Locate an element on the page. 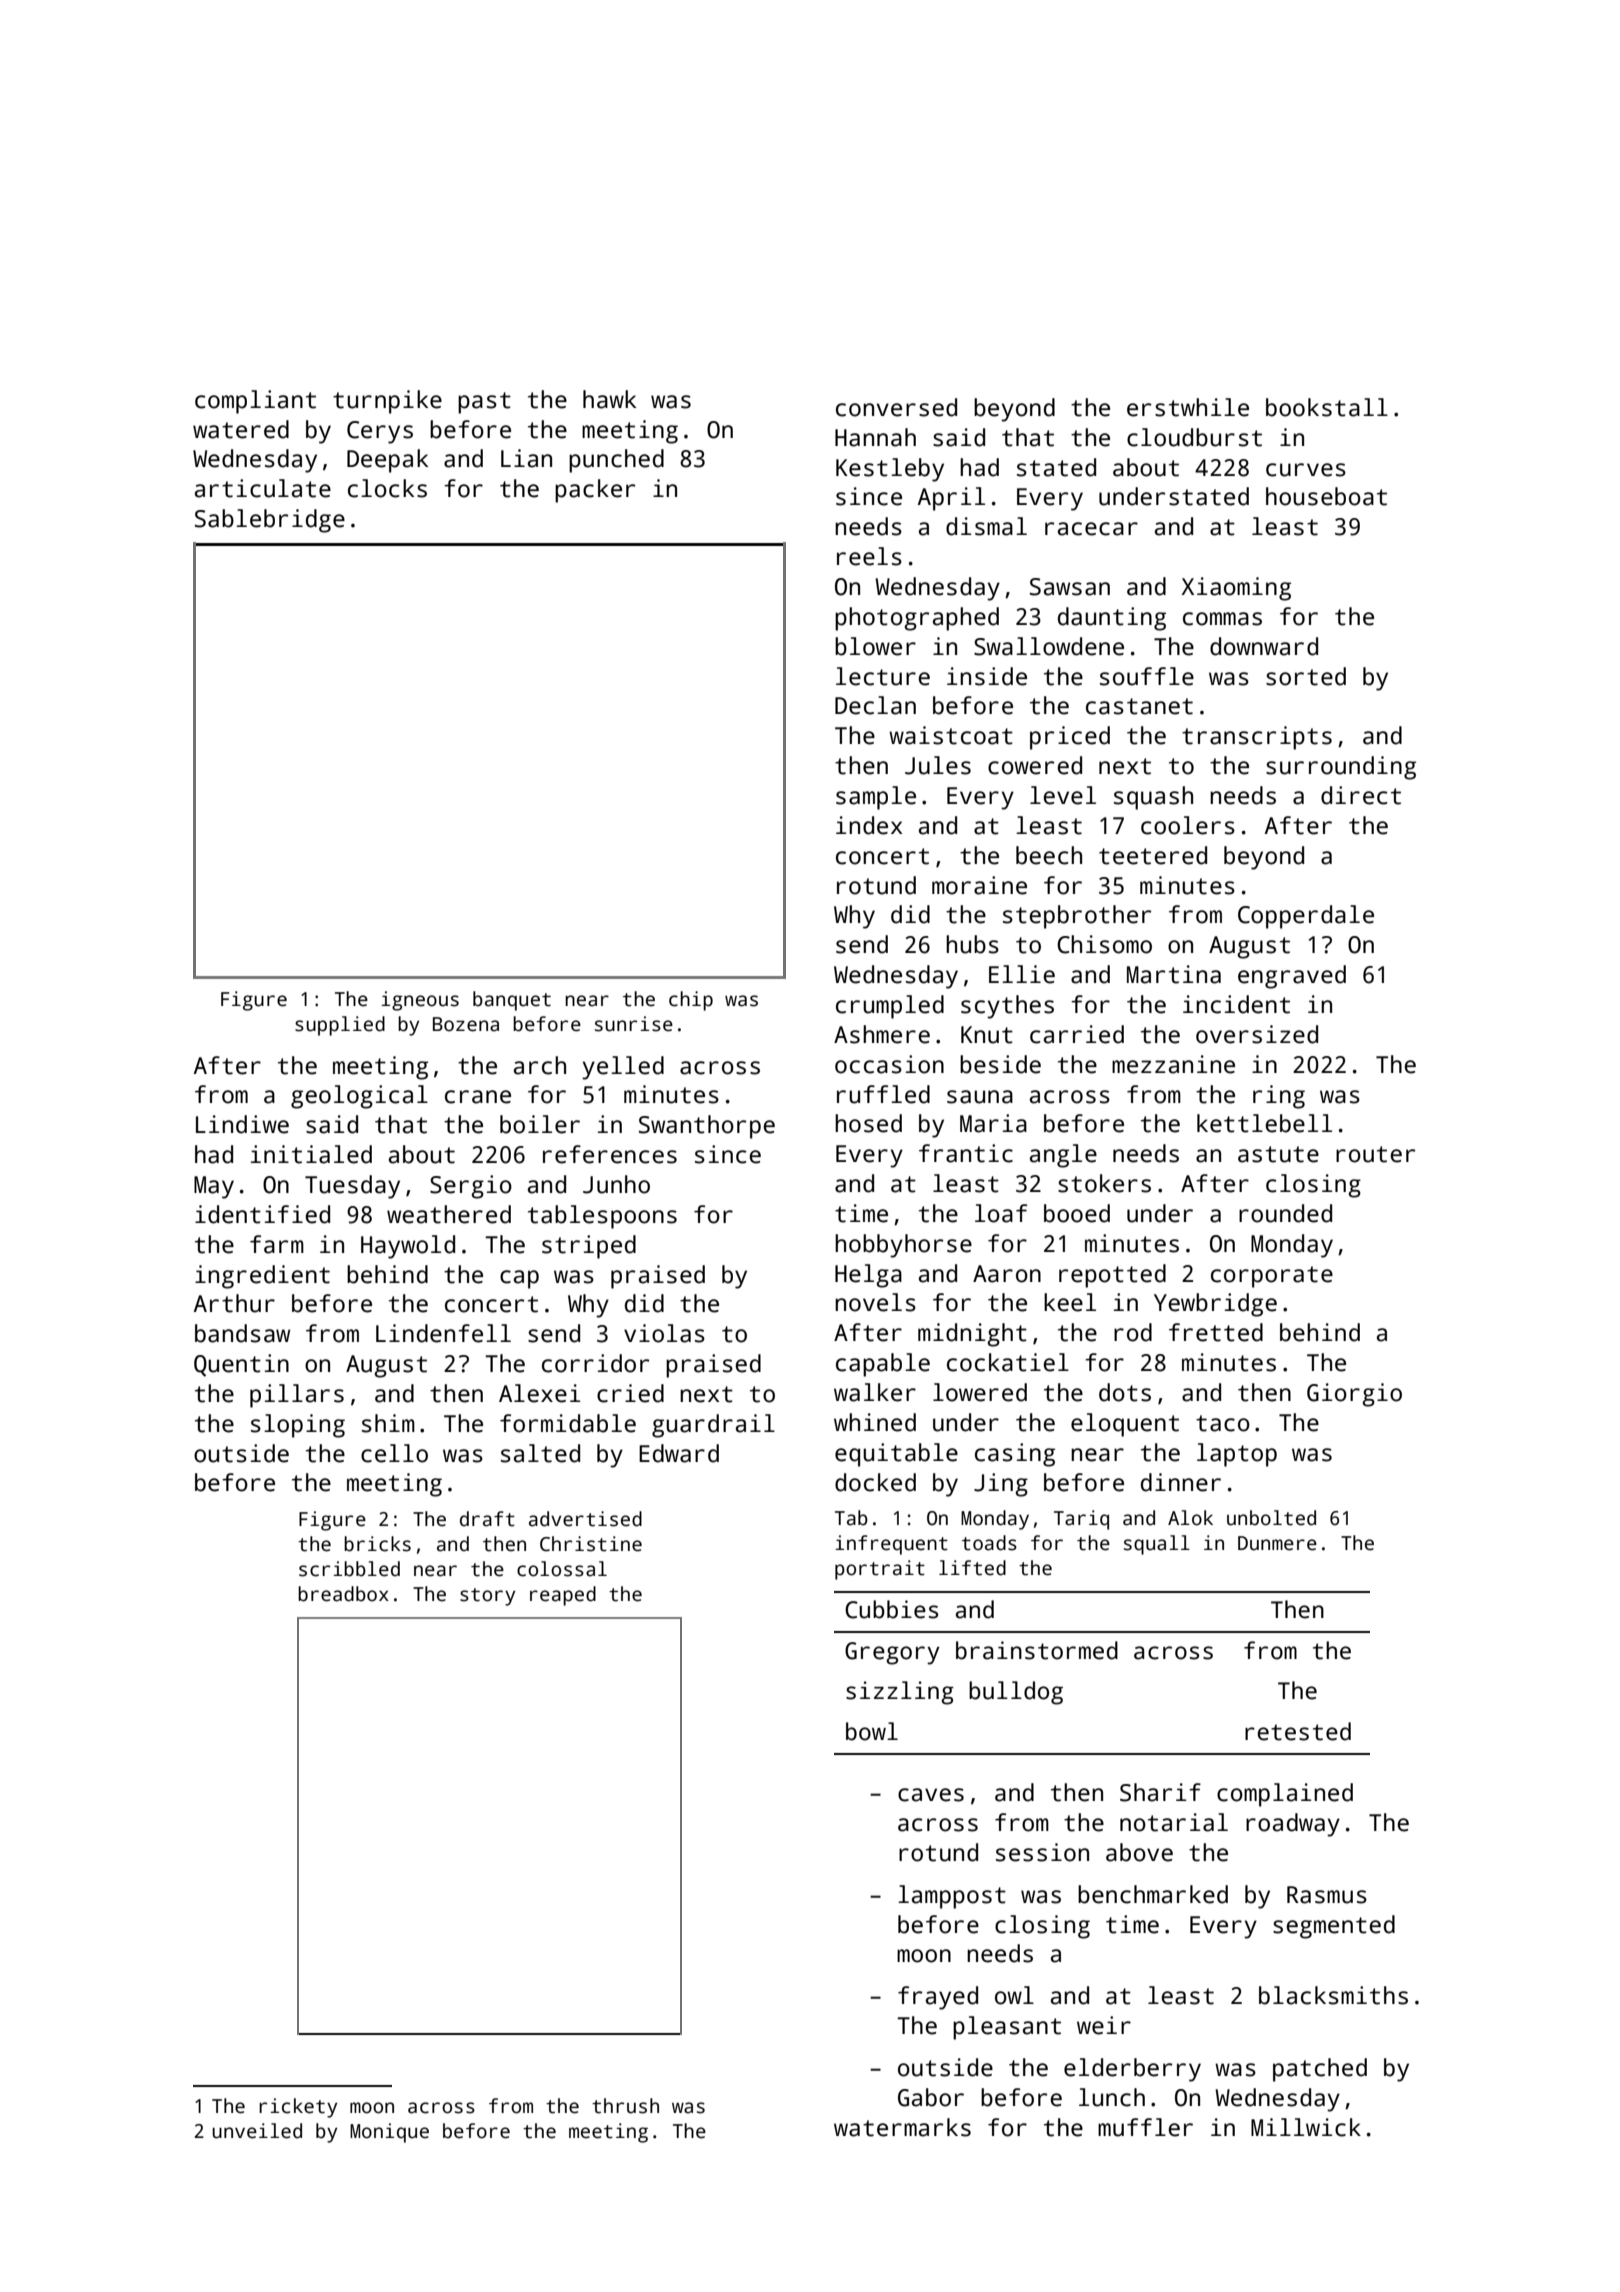 This document has height=2292, width=1620. sunrise is located at coordinates (634, 1024).
